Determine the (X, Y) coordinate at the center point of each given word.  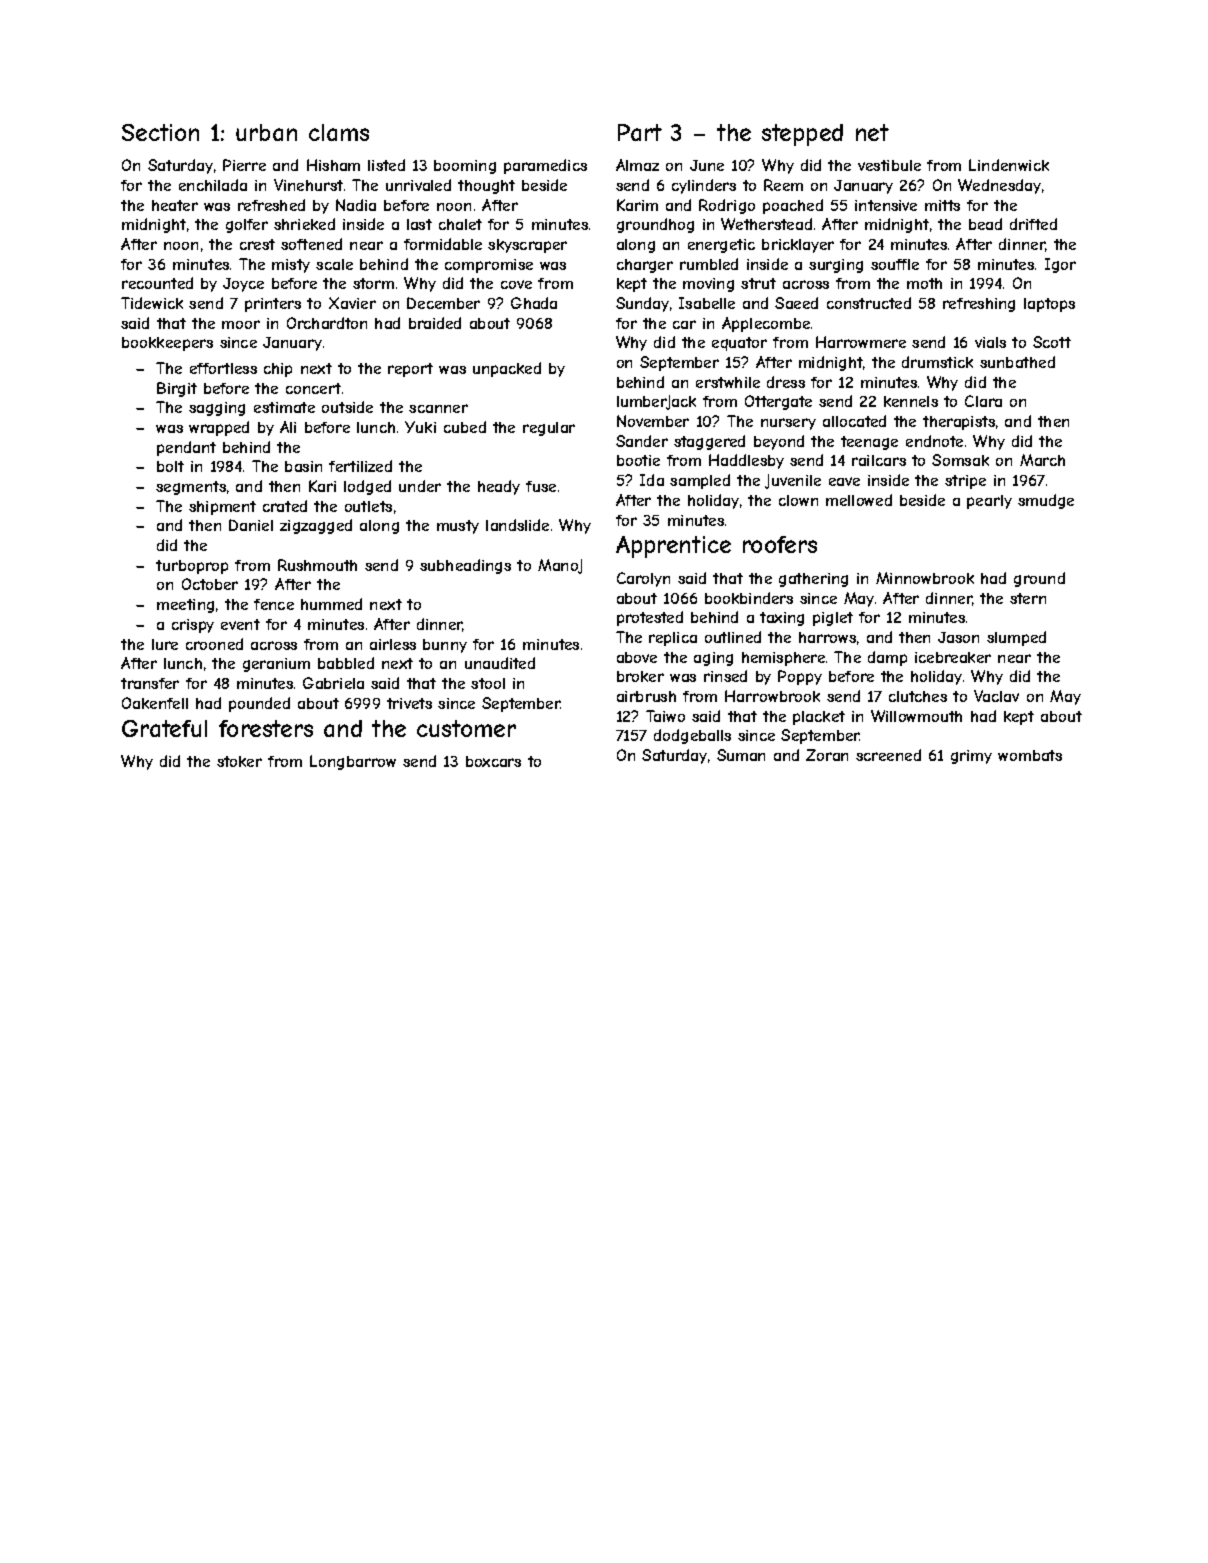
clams (339, 132)
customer (466, 728)
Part (640, 132)
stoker (239, 761)
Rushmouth (317, 565)
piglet (833, 619)
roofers (780, 544)
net (872, 132)
